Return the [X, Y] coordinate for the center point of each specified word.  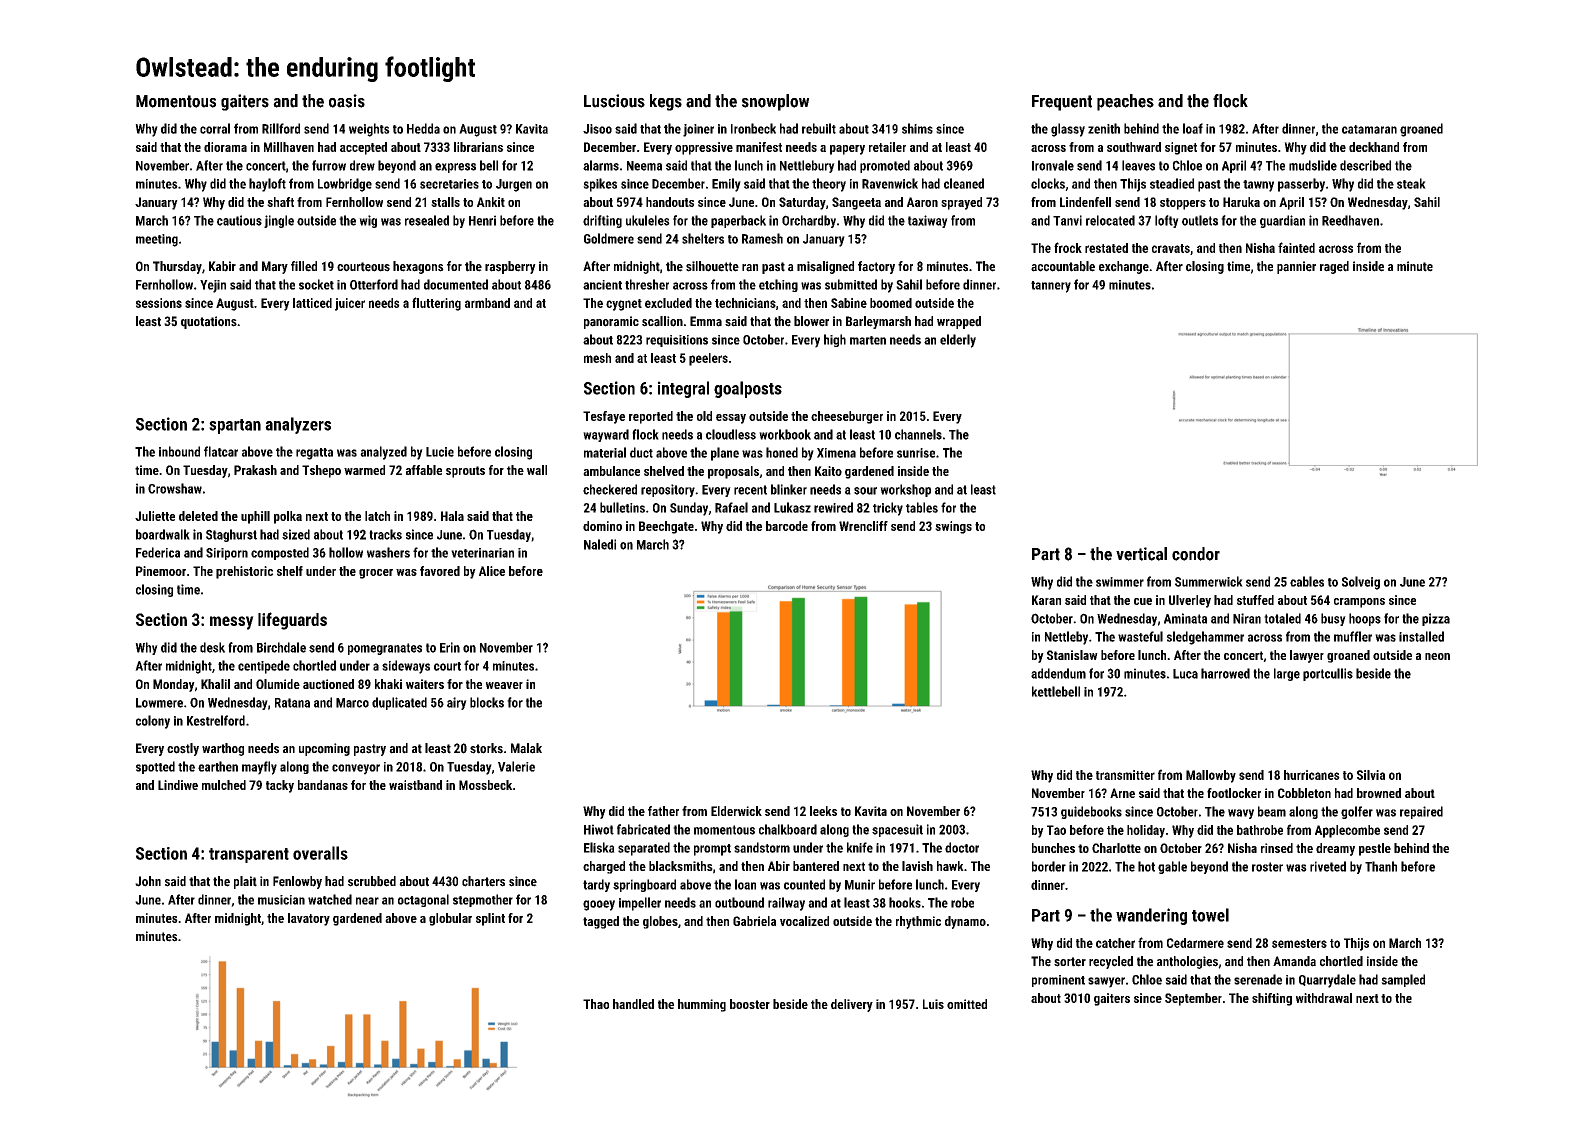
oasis [347, 101]
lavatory [309, 919]
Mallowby [1211, 776]
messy [232, 623]
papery [847, 150]
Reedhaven [1350, 220]
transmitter [1125, 775]
